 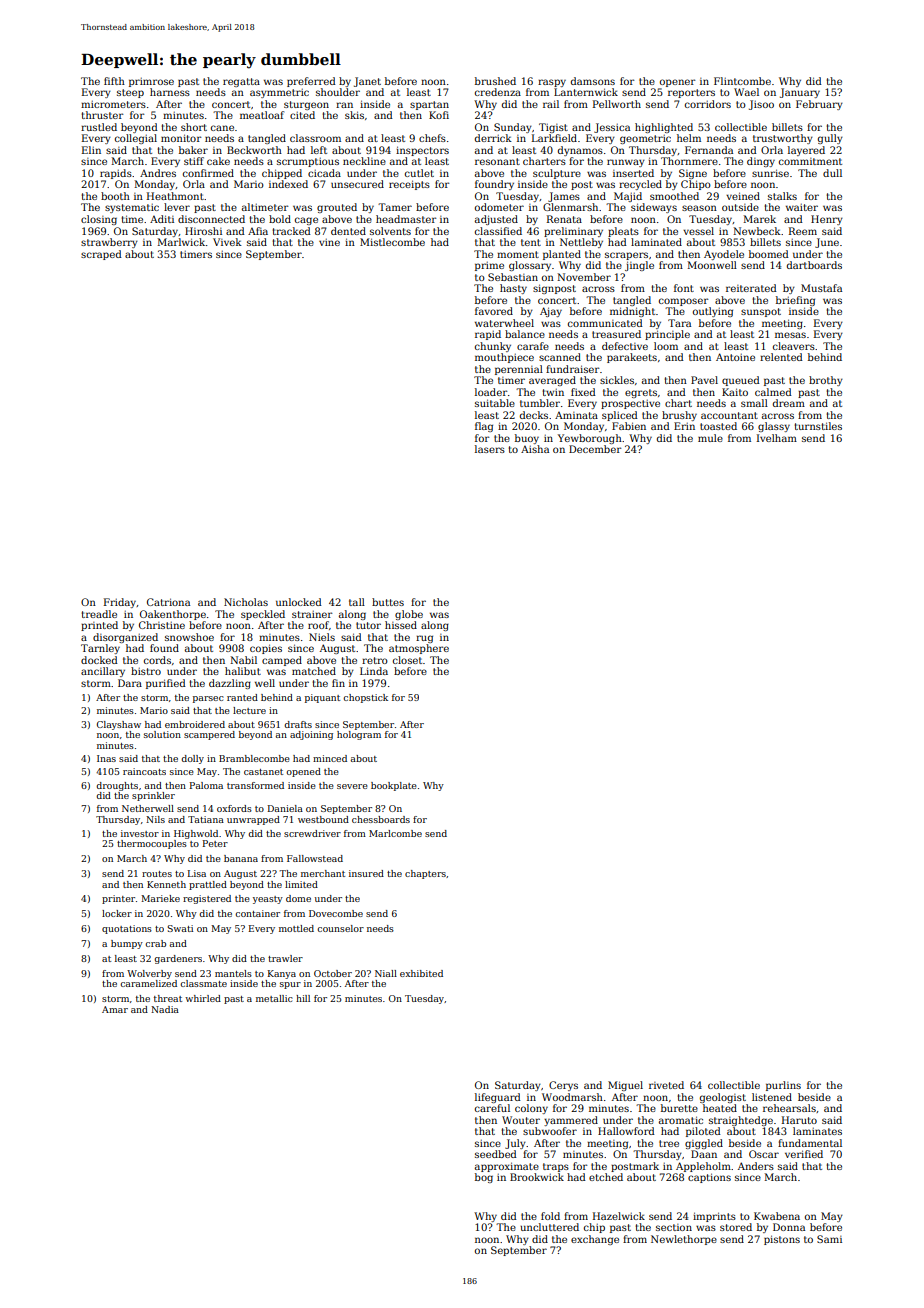 I want to click on bookplate, so click(x=394, y=786).
